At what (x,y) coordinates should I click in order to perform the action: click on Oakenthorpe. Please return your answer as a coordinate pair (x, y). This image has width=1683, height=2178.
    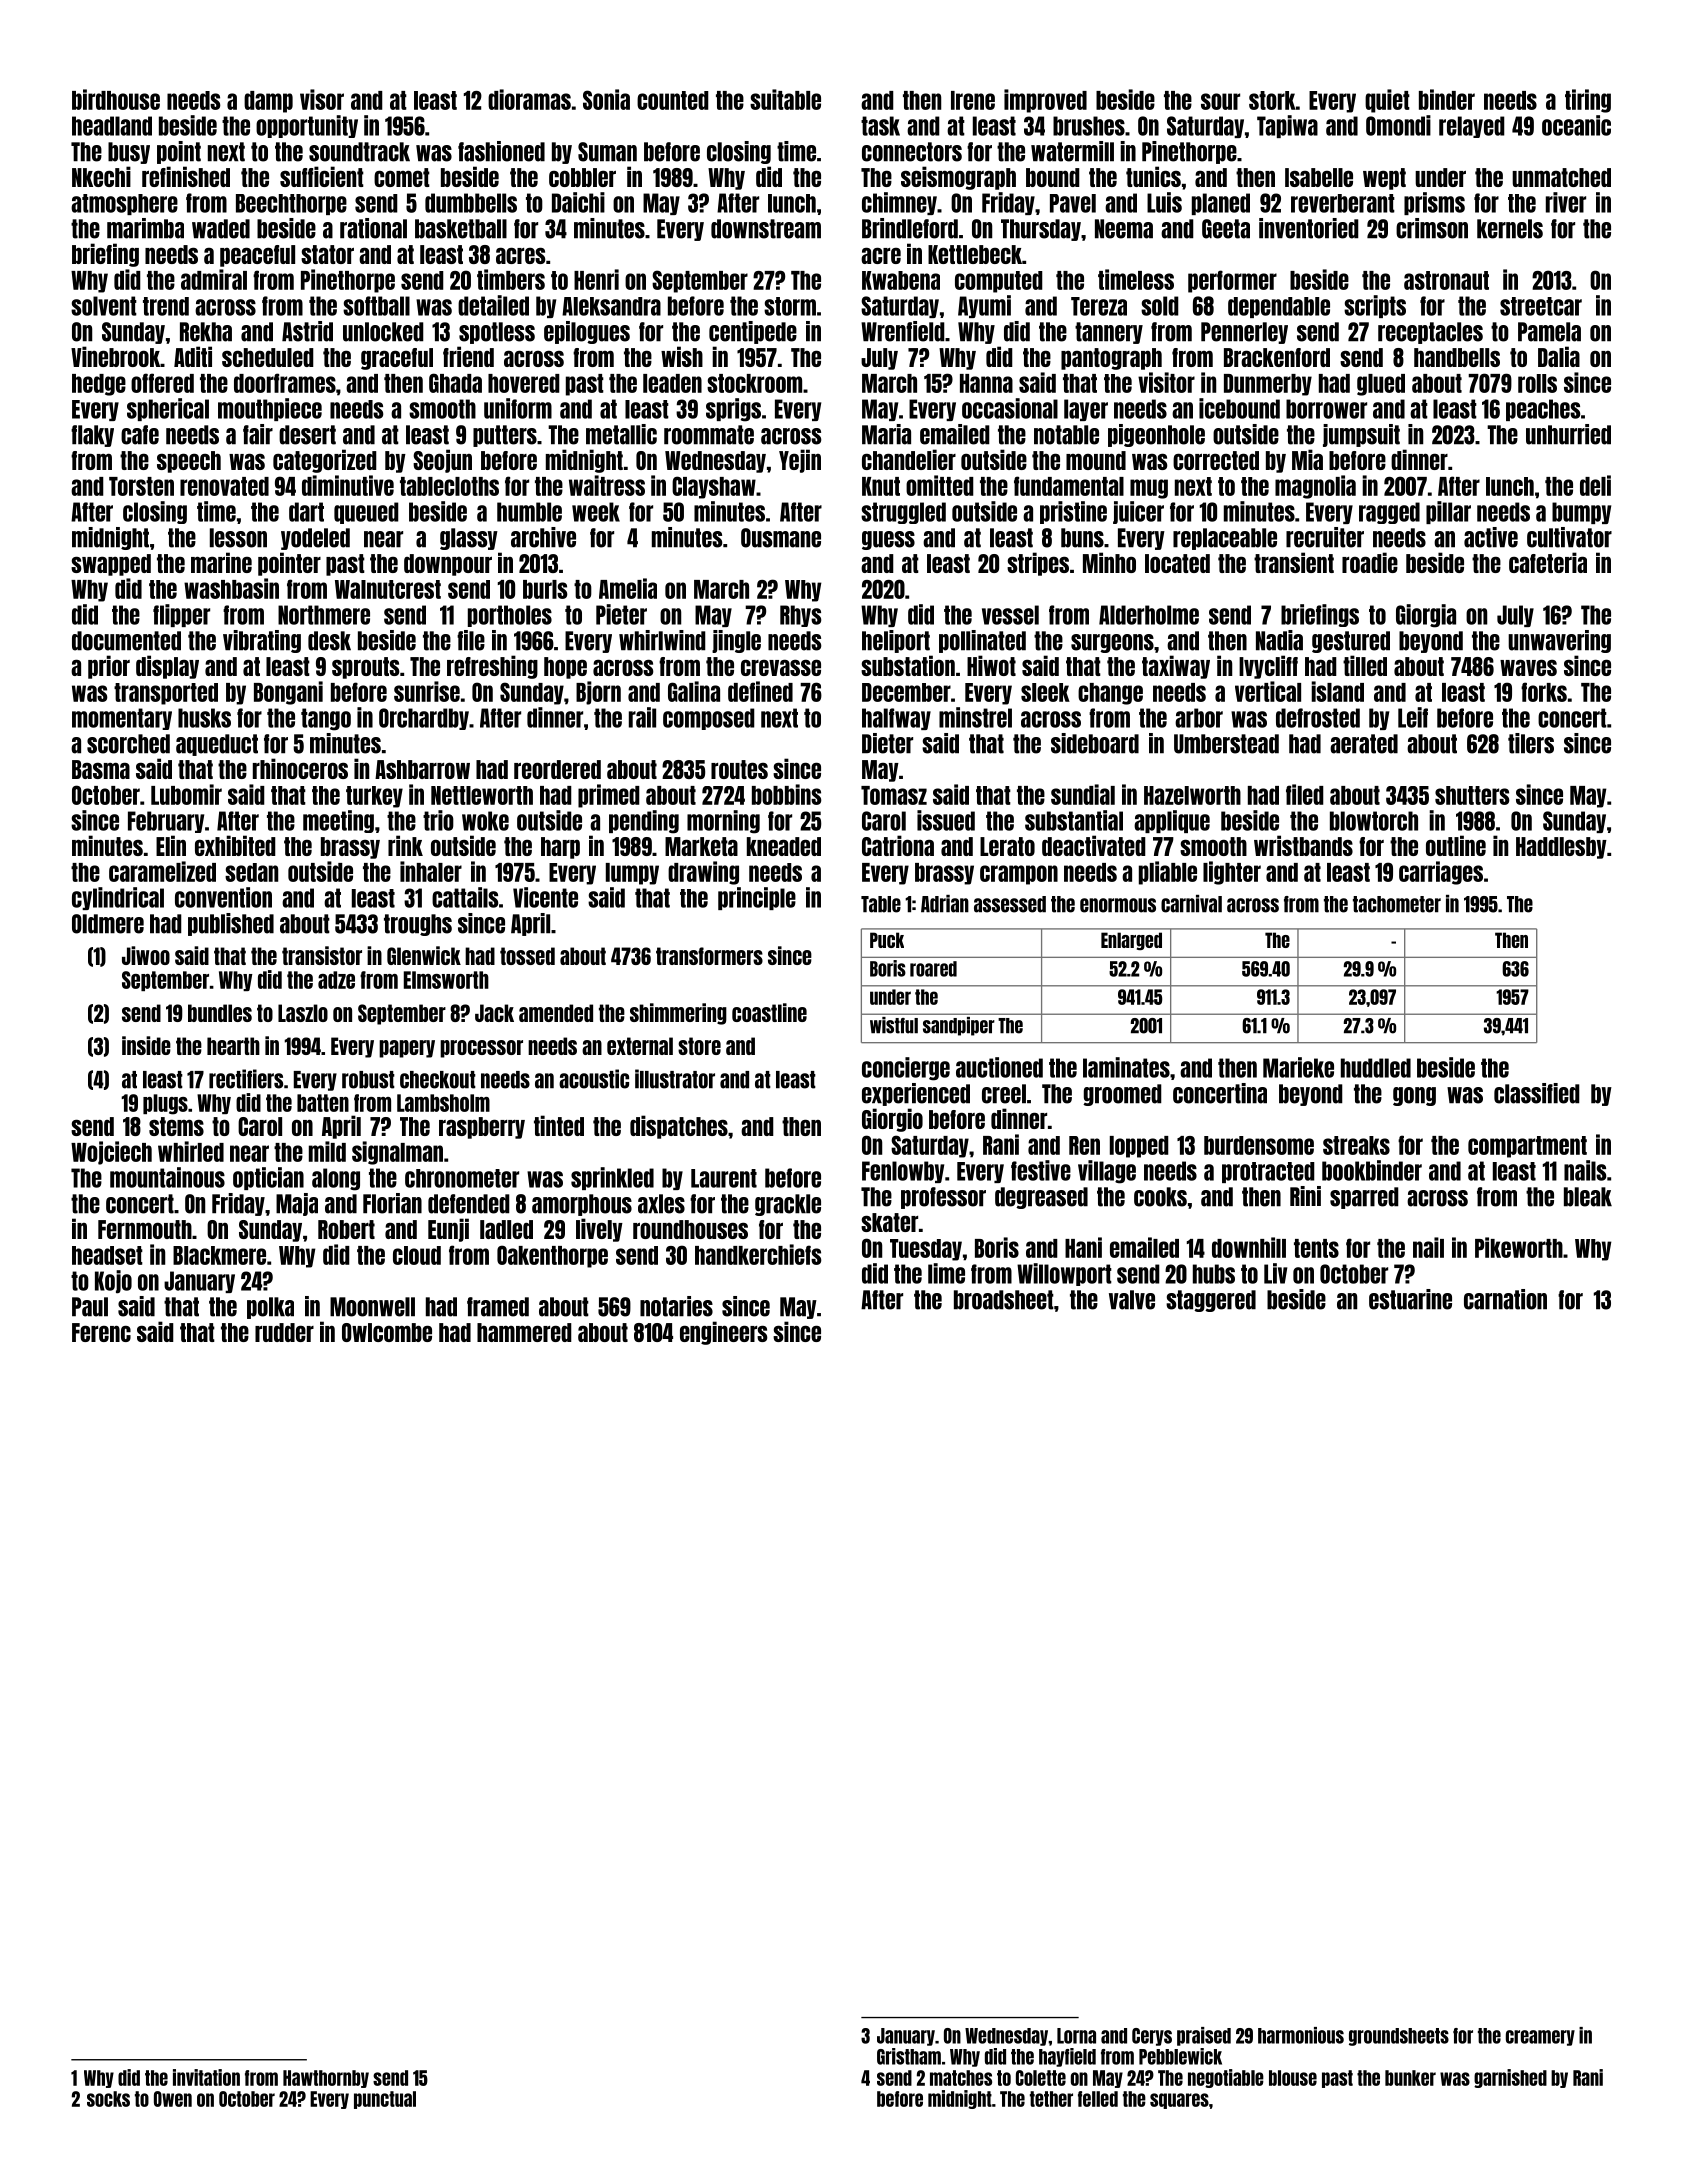
    Looking at the image, I should click on (552, 1256).
